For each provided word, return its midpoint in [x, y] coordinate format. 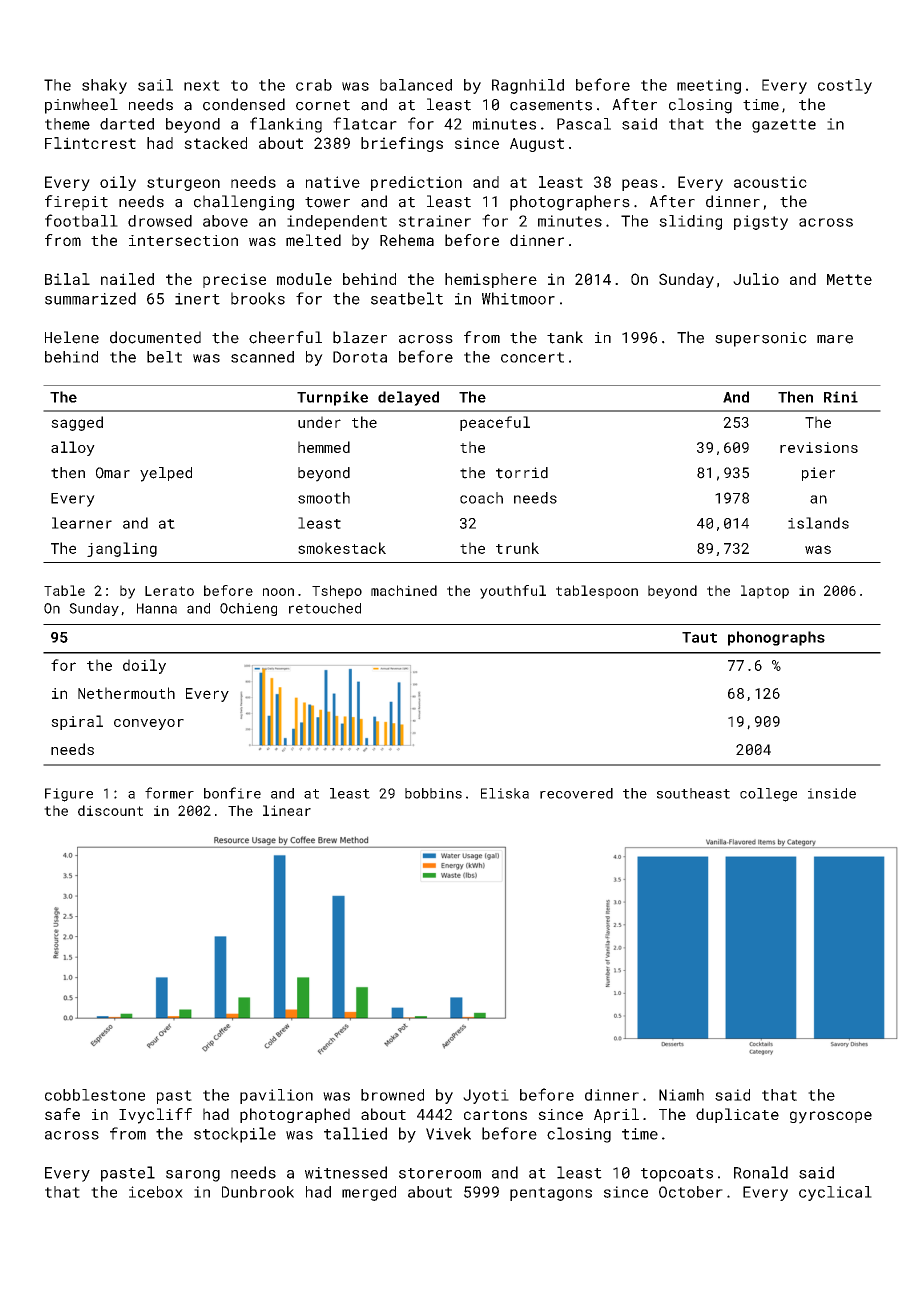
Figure [69, 795]
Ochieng [248, 609]
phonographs [776, 638]
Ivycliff [155, 1116]
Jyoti [486, 1096]
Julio [756, 279]
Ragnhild [528, 86]
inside [832, 793]
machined [404, 590]
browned [392, 1095]
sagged [77, 423]
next [202, 85]
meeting [709, 86]
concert [532, 357]
